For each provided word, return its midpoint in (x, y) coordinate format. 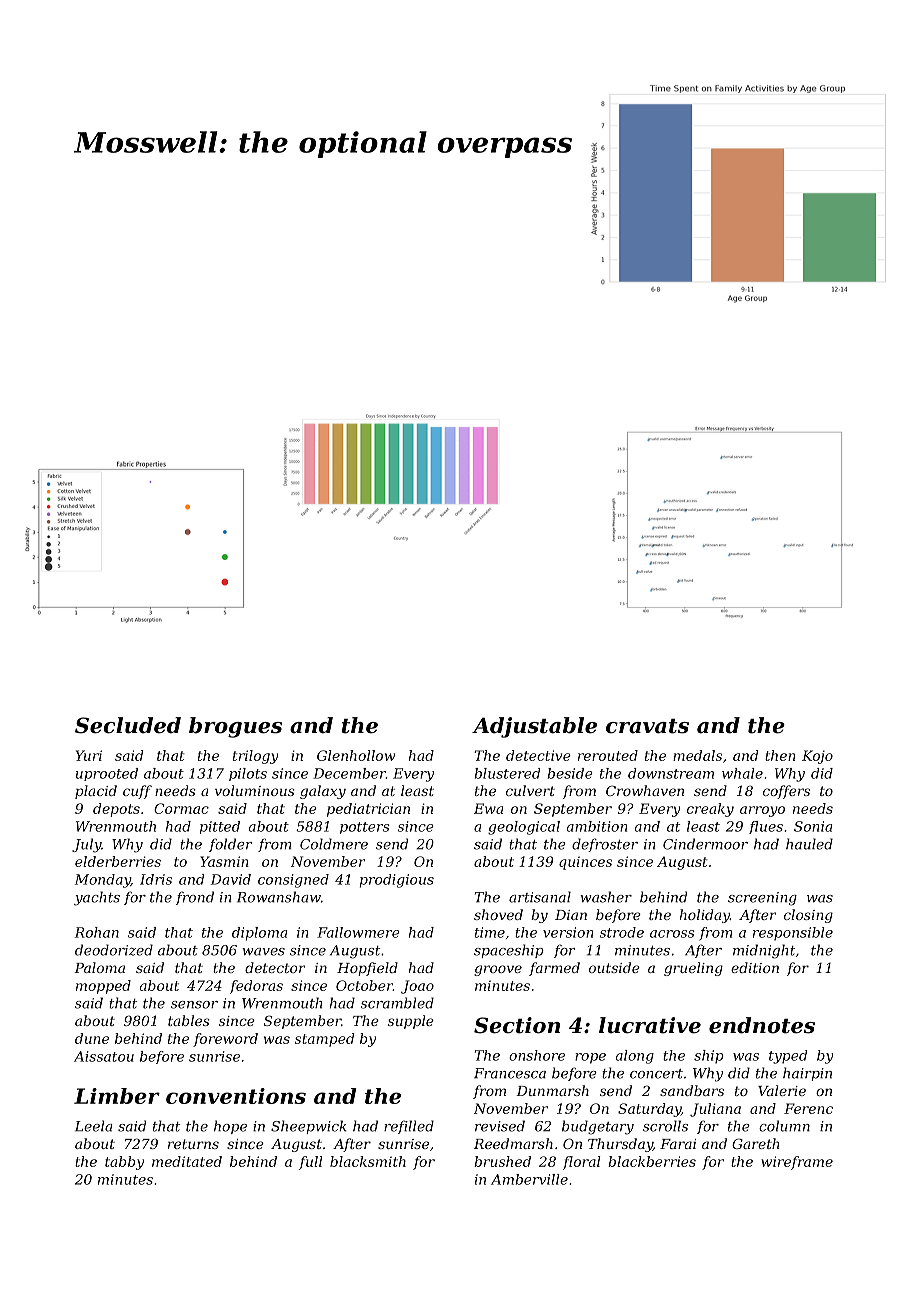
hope (230, 1127)
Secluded (128, 725)
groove (498, 970)
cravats (647, 726)
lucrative (650, 1025)
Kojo (817, 757)
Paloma (99, 967)
